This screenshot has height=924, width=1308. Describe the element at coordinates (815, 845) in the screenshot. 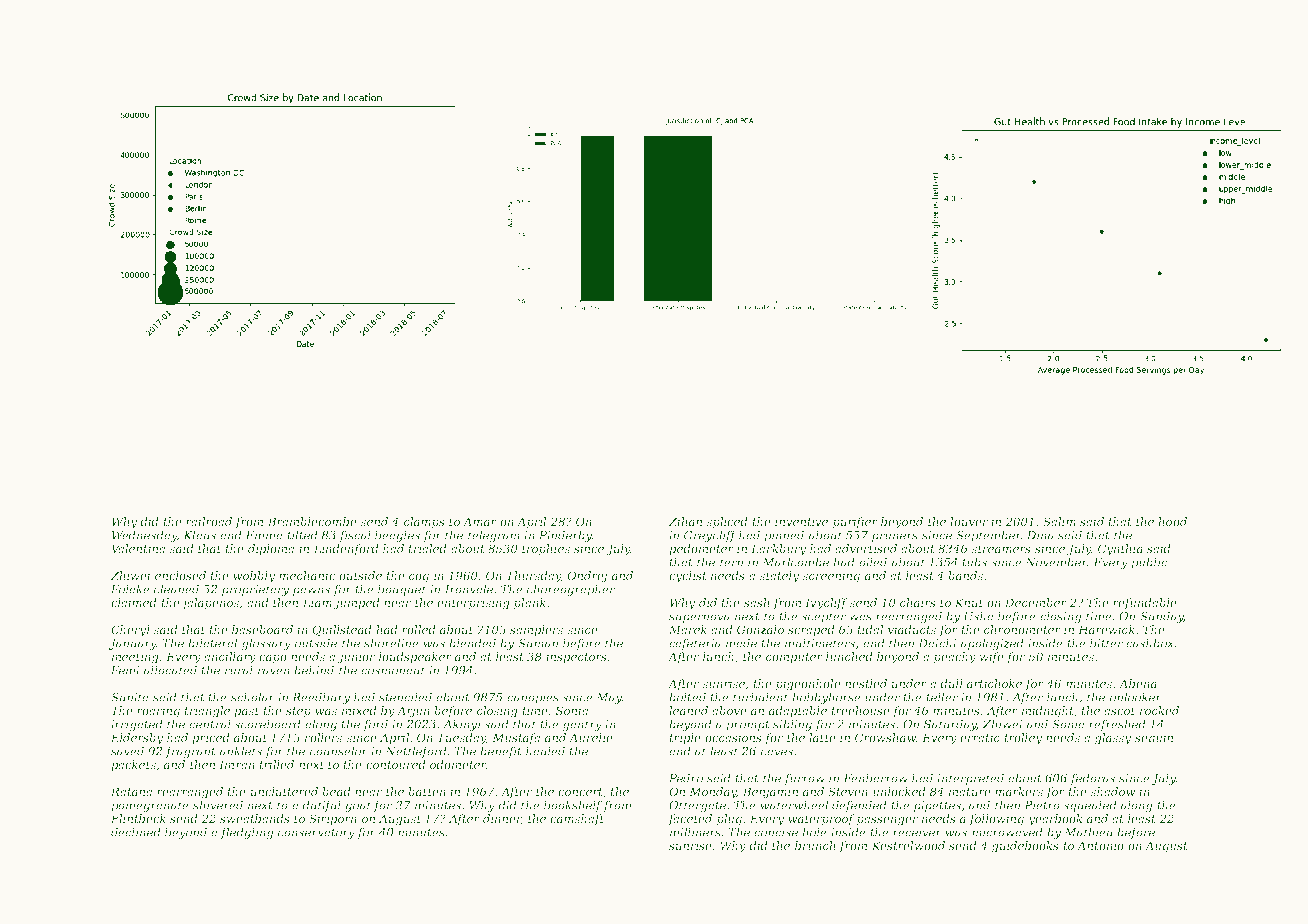

I see `brunch` at that location.
